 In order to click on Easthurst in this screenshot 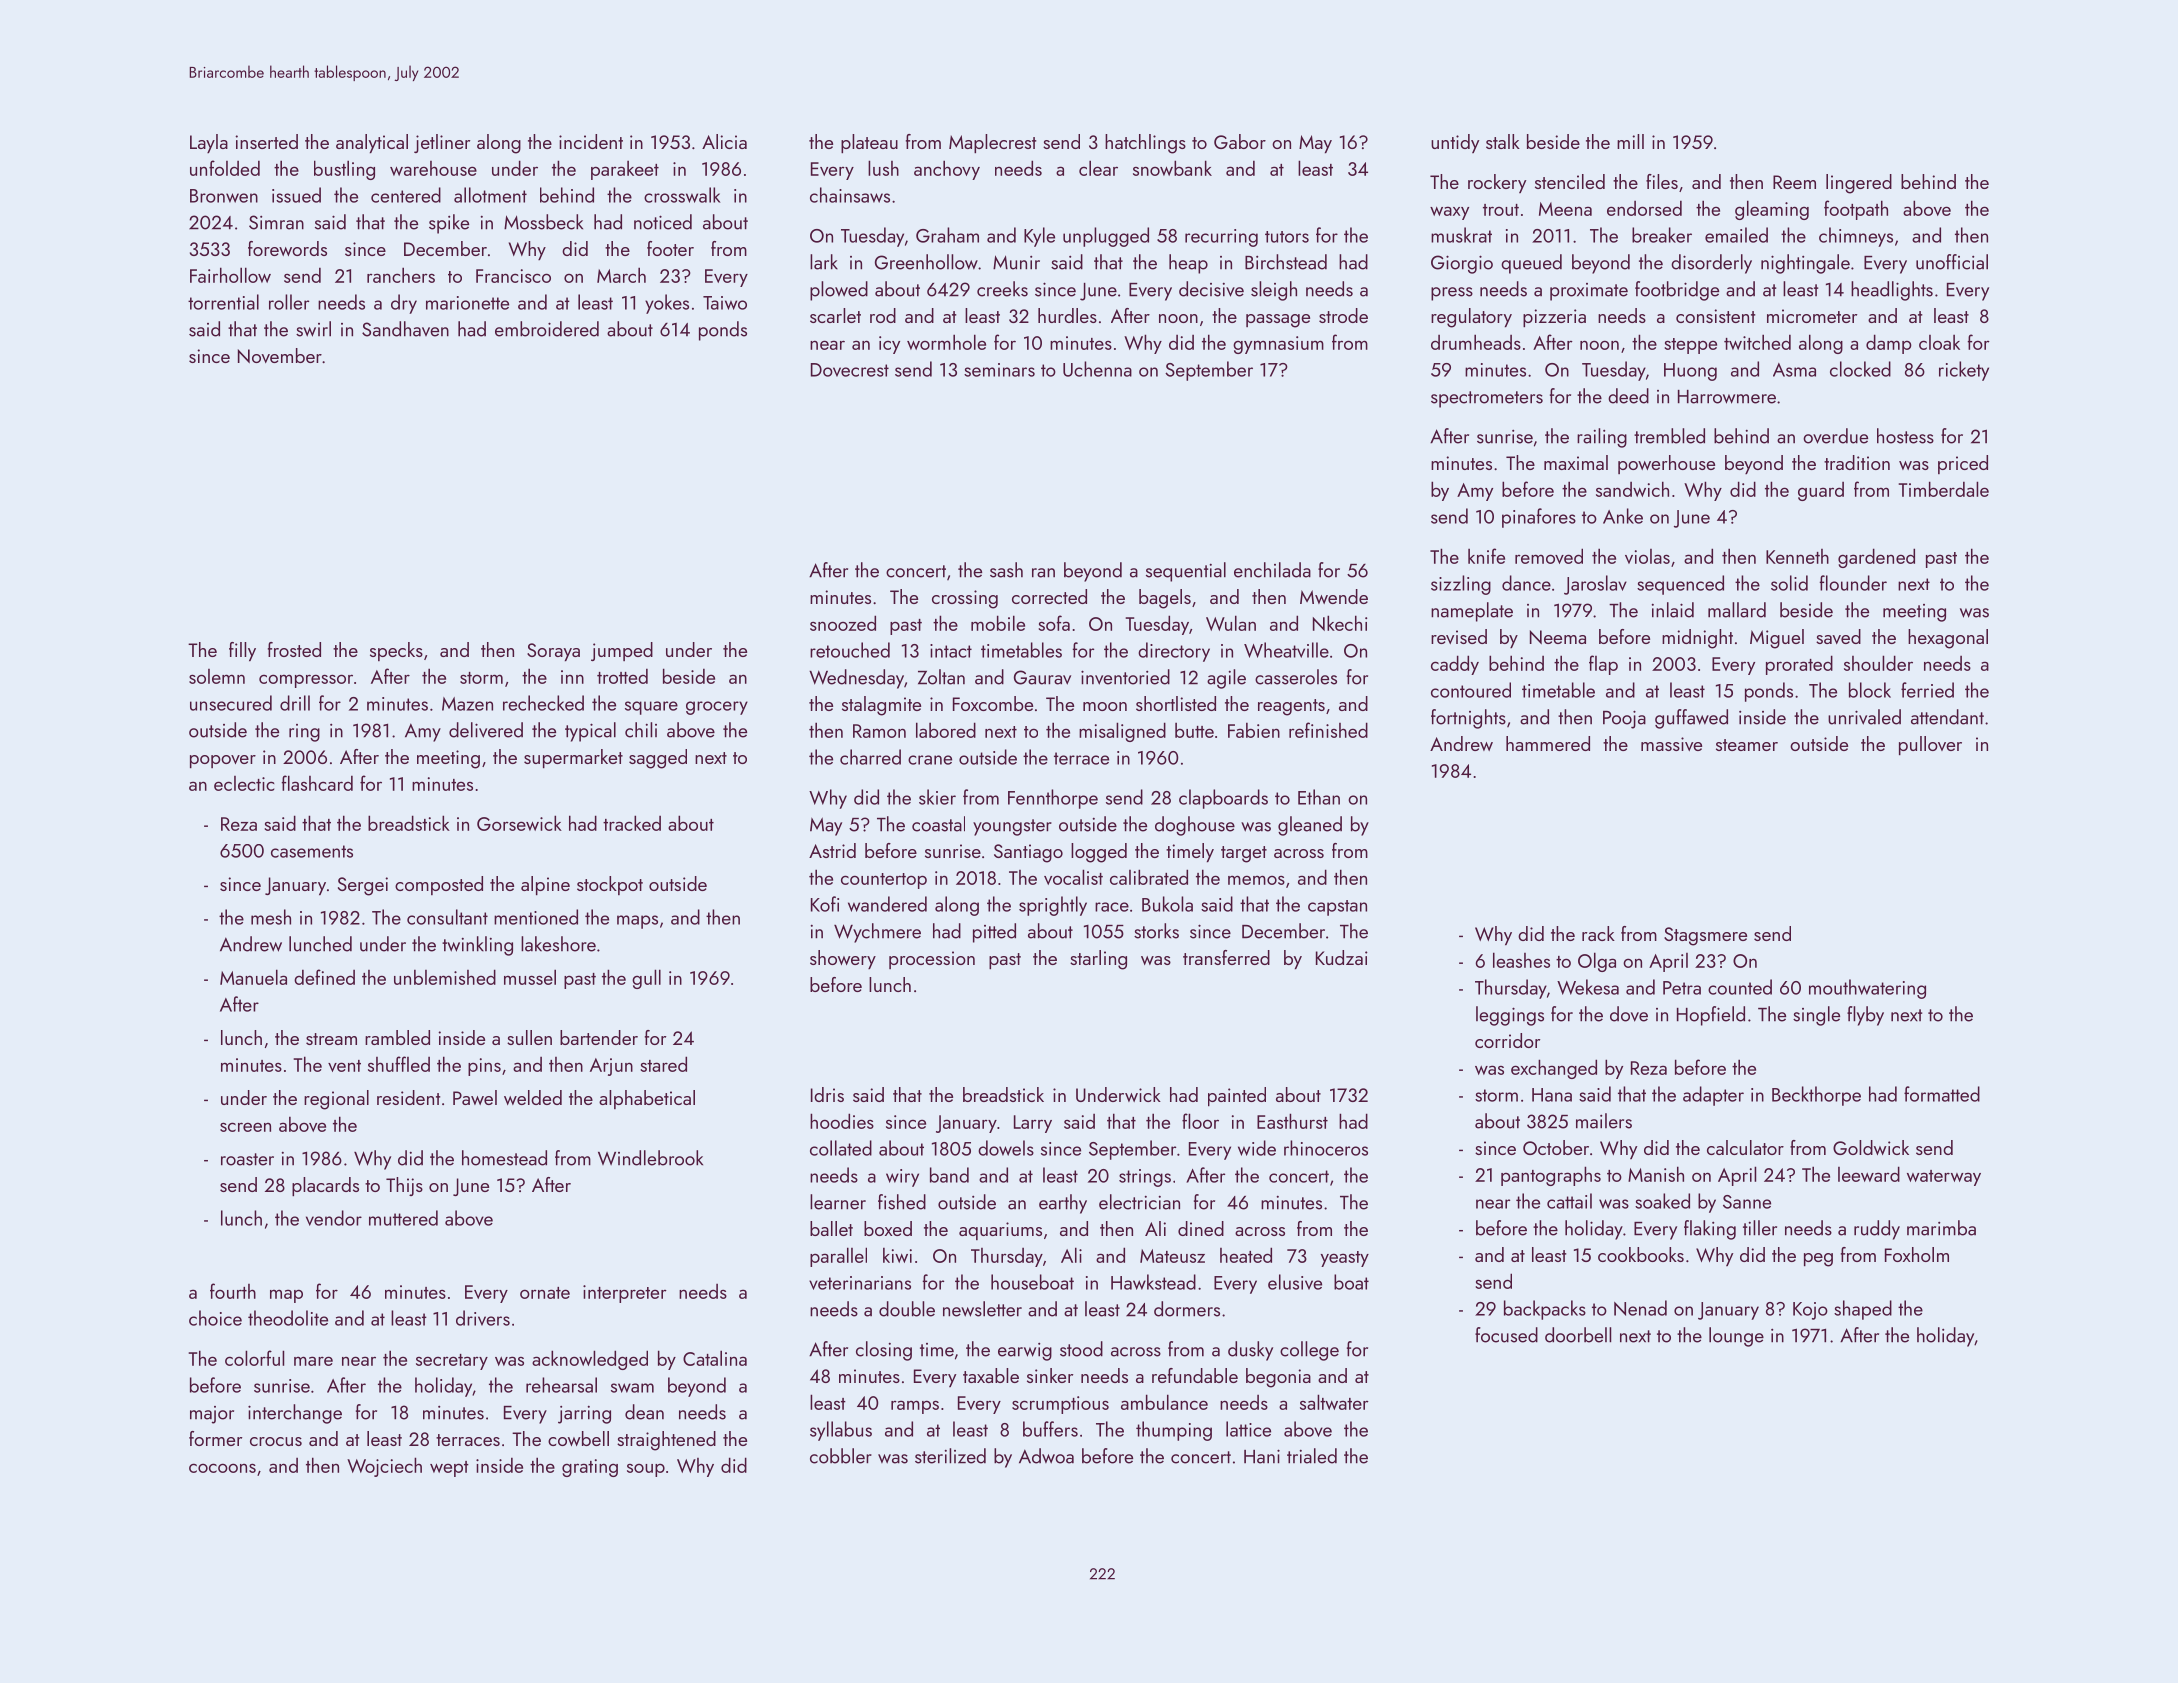, I will do `click(1292, 1121)`.
